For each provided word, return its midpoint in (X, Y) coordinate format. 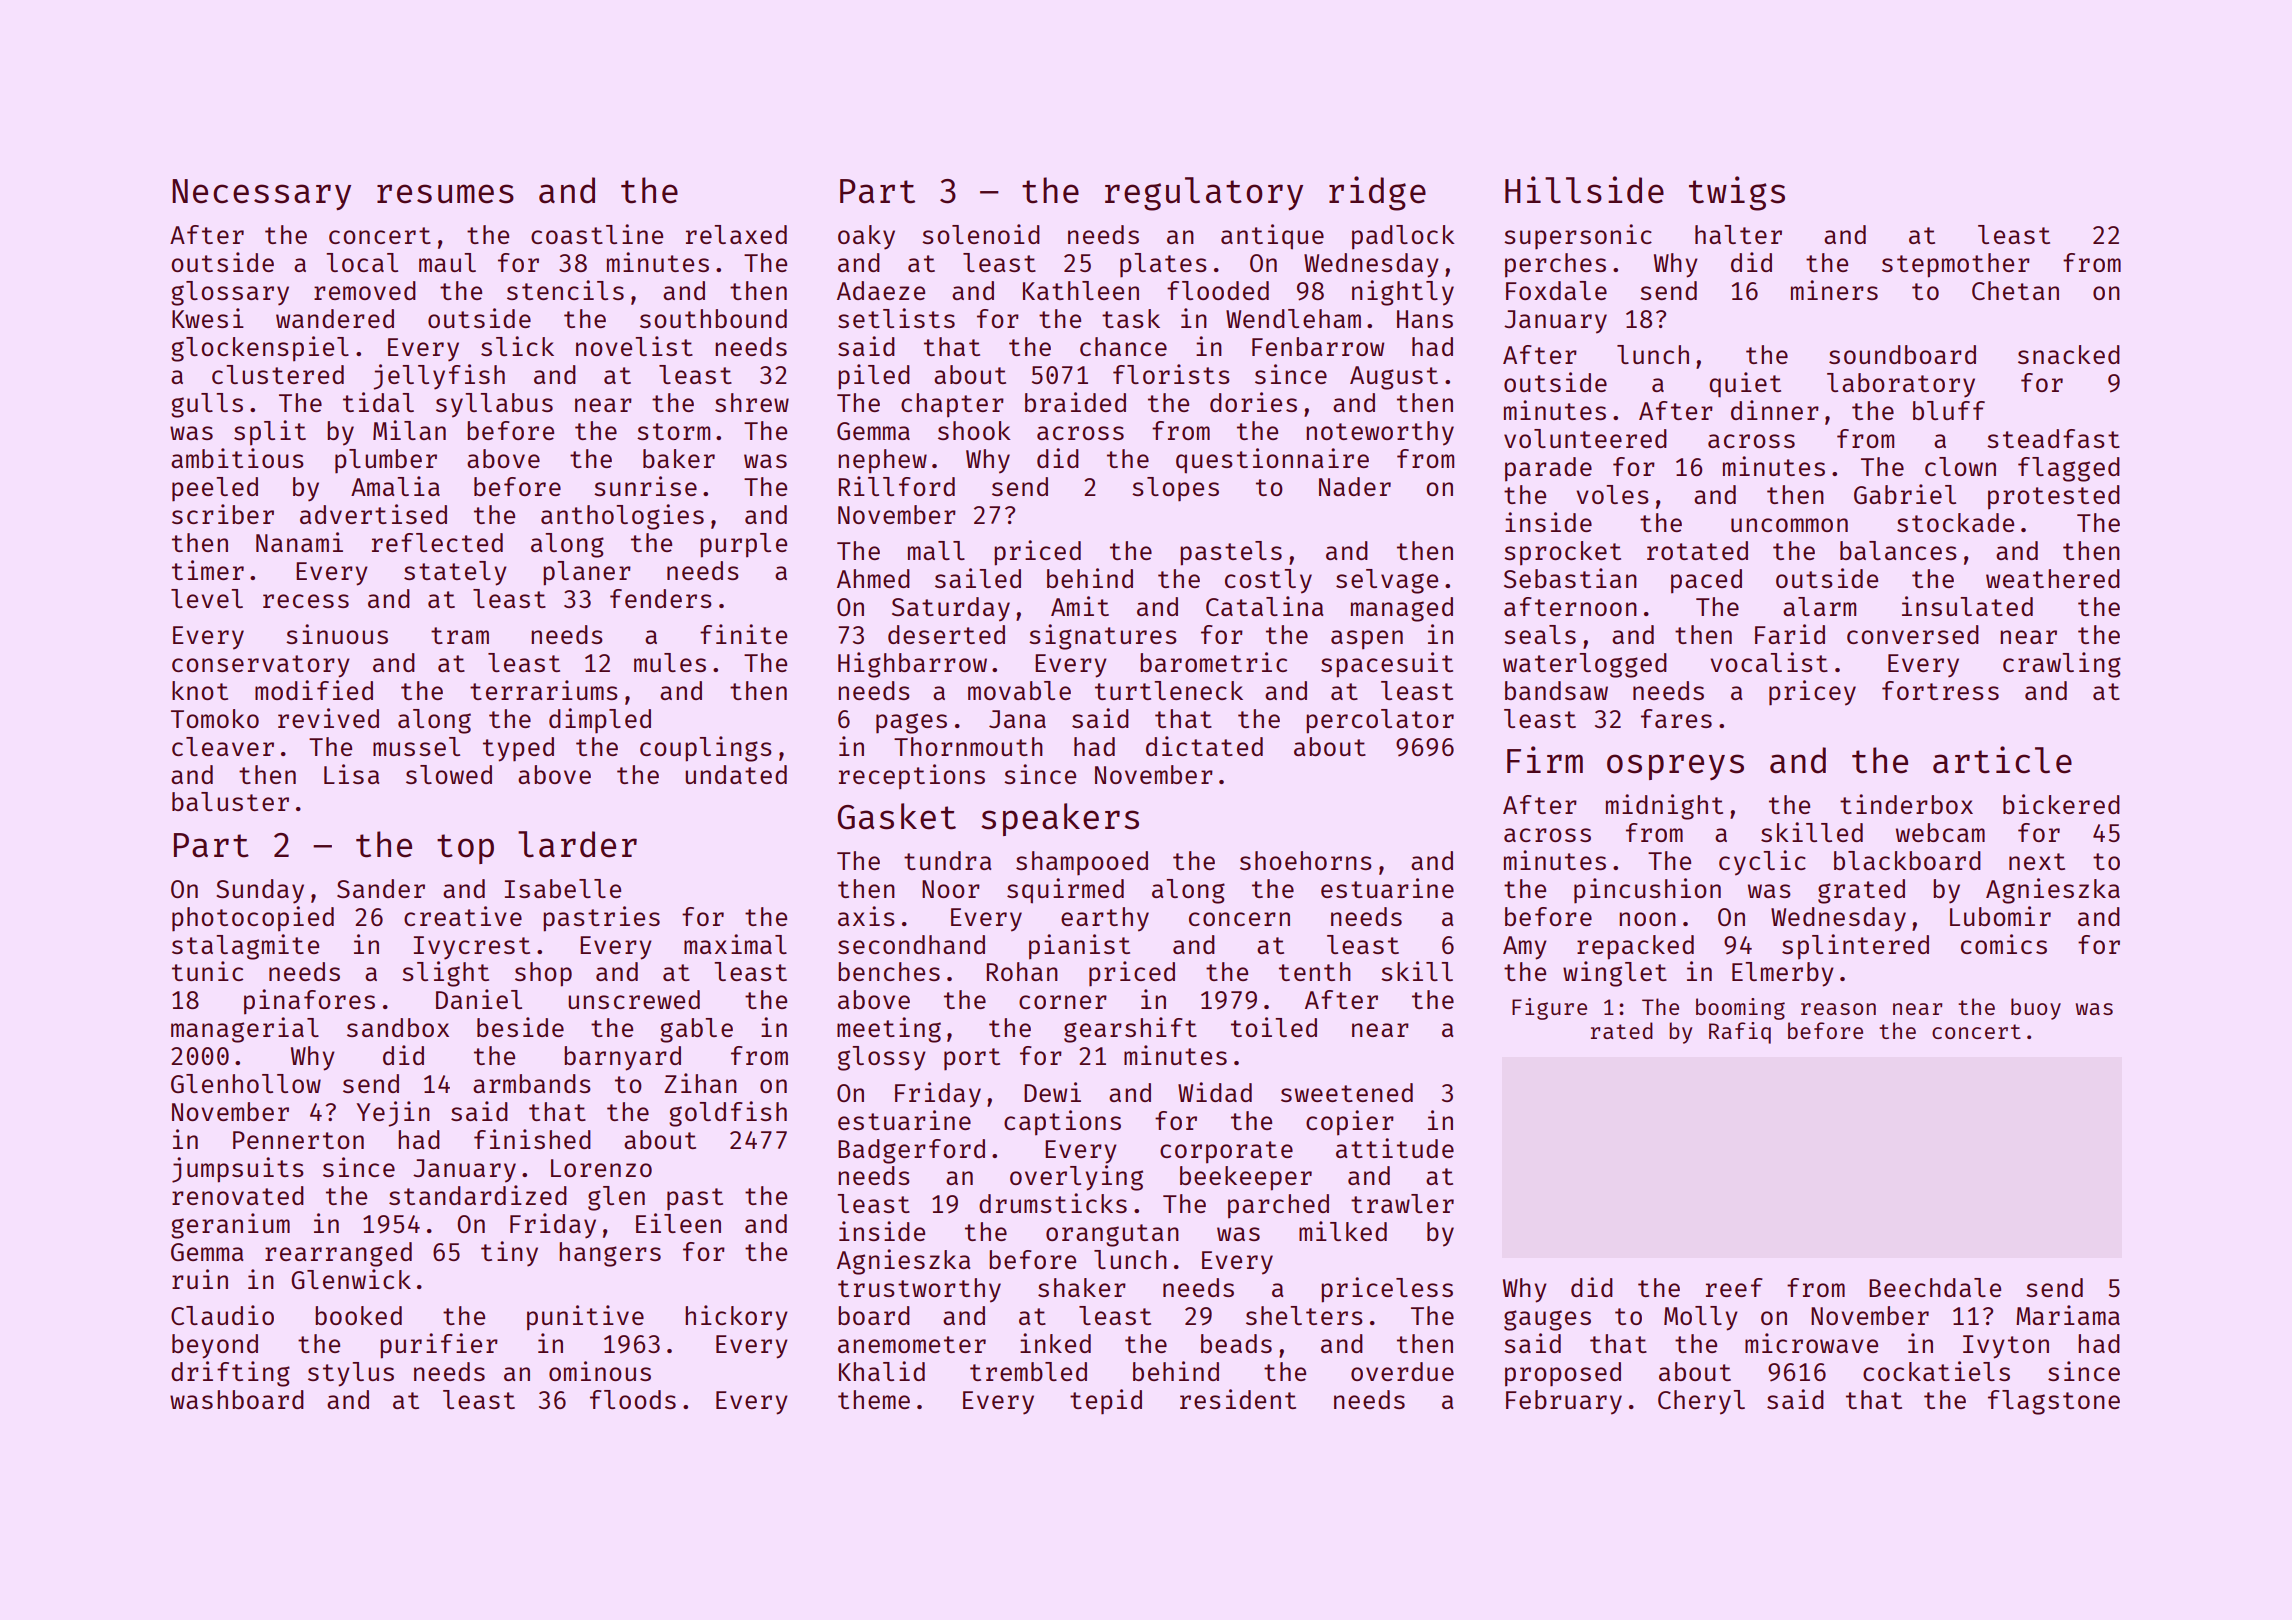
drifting (230, 1374)
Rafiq (1740, 1033)
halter (1738, 234)
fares (1676, 718)
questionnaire (1272, 461)
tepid (1106, 1402)
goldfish (728, 1114)
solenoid (981, 234)
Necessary (261, 194)
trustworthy (919, 1290)
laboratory (1901, 385)
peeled (215, 489)
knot (200, 690)
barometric (1213, 662)
